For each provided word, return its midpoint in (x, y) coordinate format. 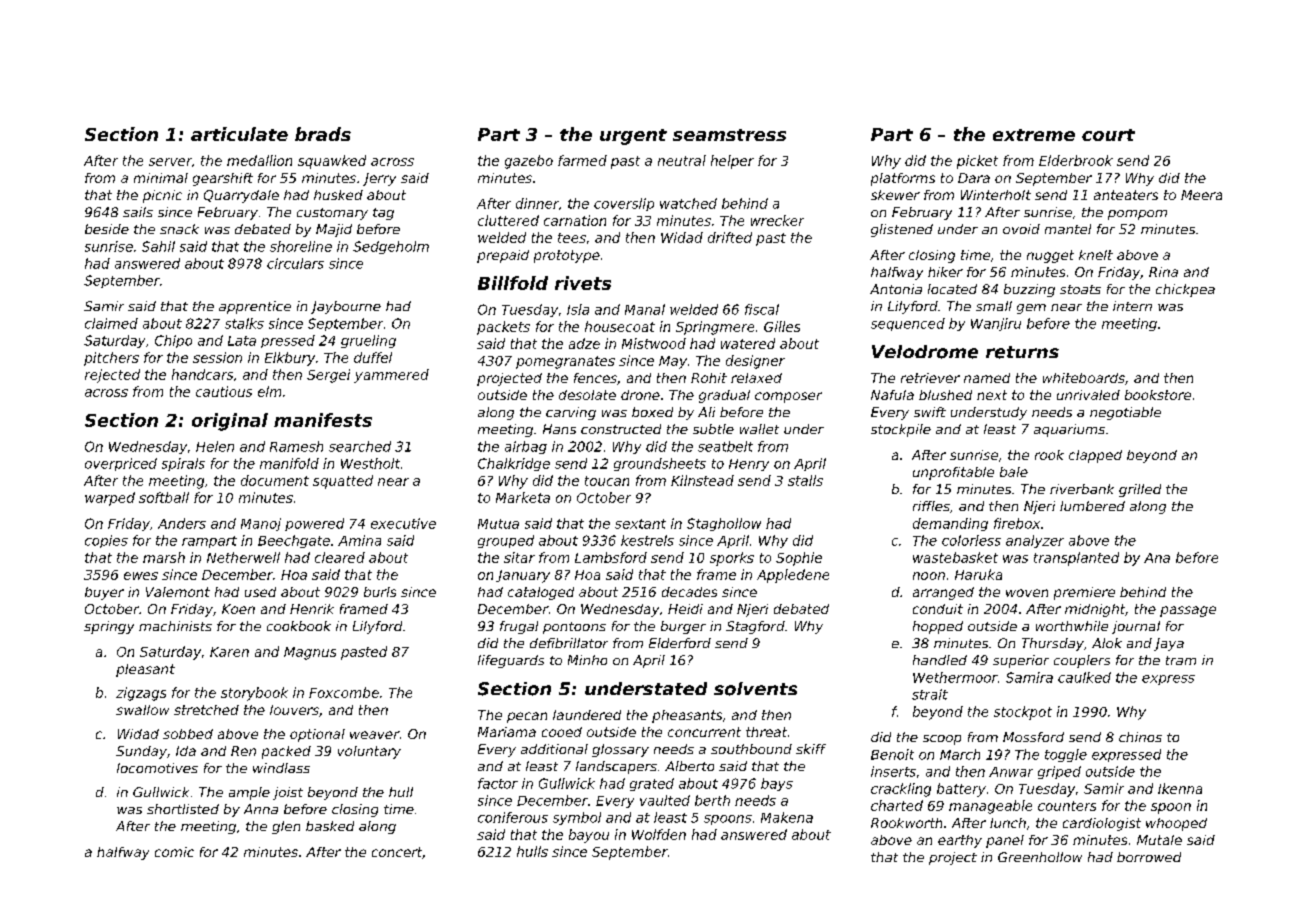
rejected (112, 376)
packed (286, 752)
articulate (239, 134)
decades (689, 592)
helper (732, 162)
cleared (340, 557)
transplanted (1076, 559)
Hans (559, 429)
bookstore (1158, 395)
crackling (901, 790)
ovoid (1021, 229)
